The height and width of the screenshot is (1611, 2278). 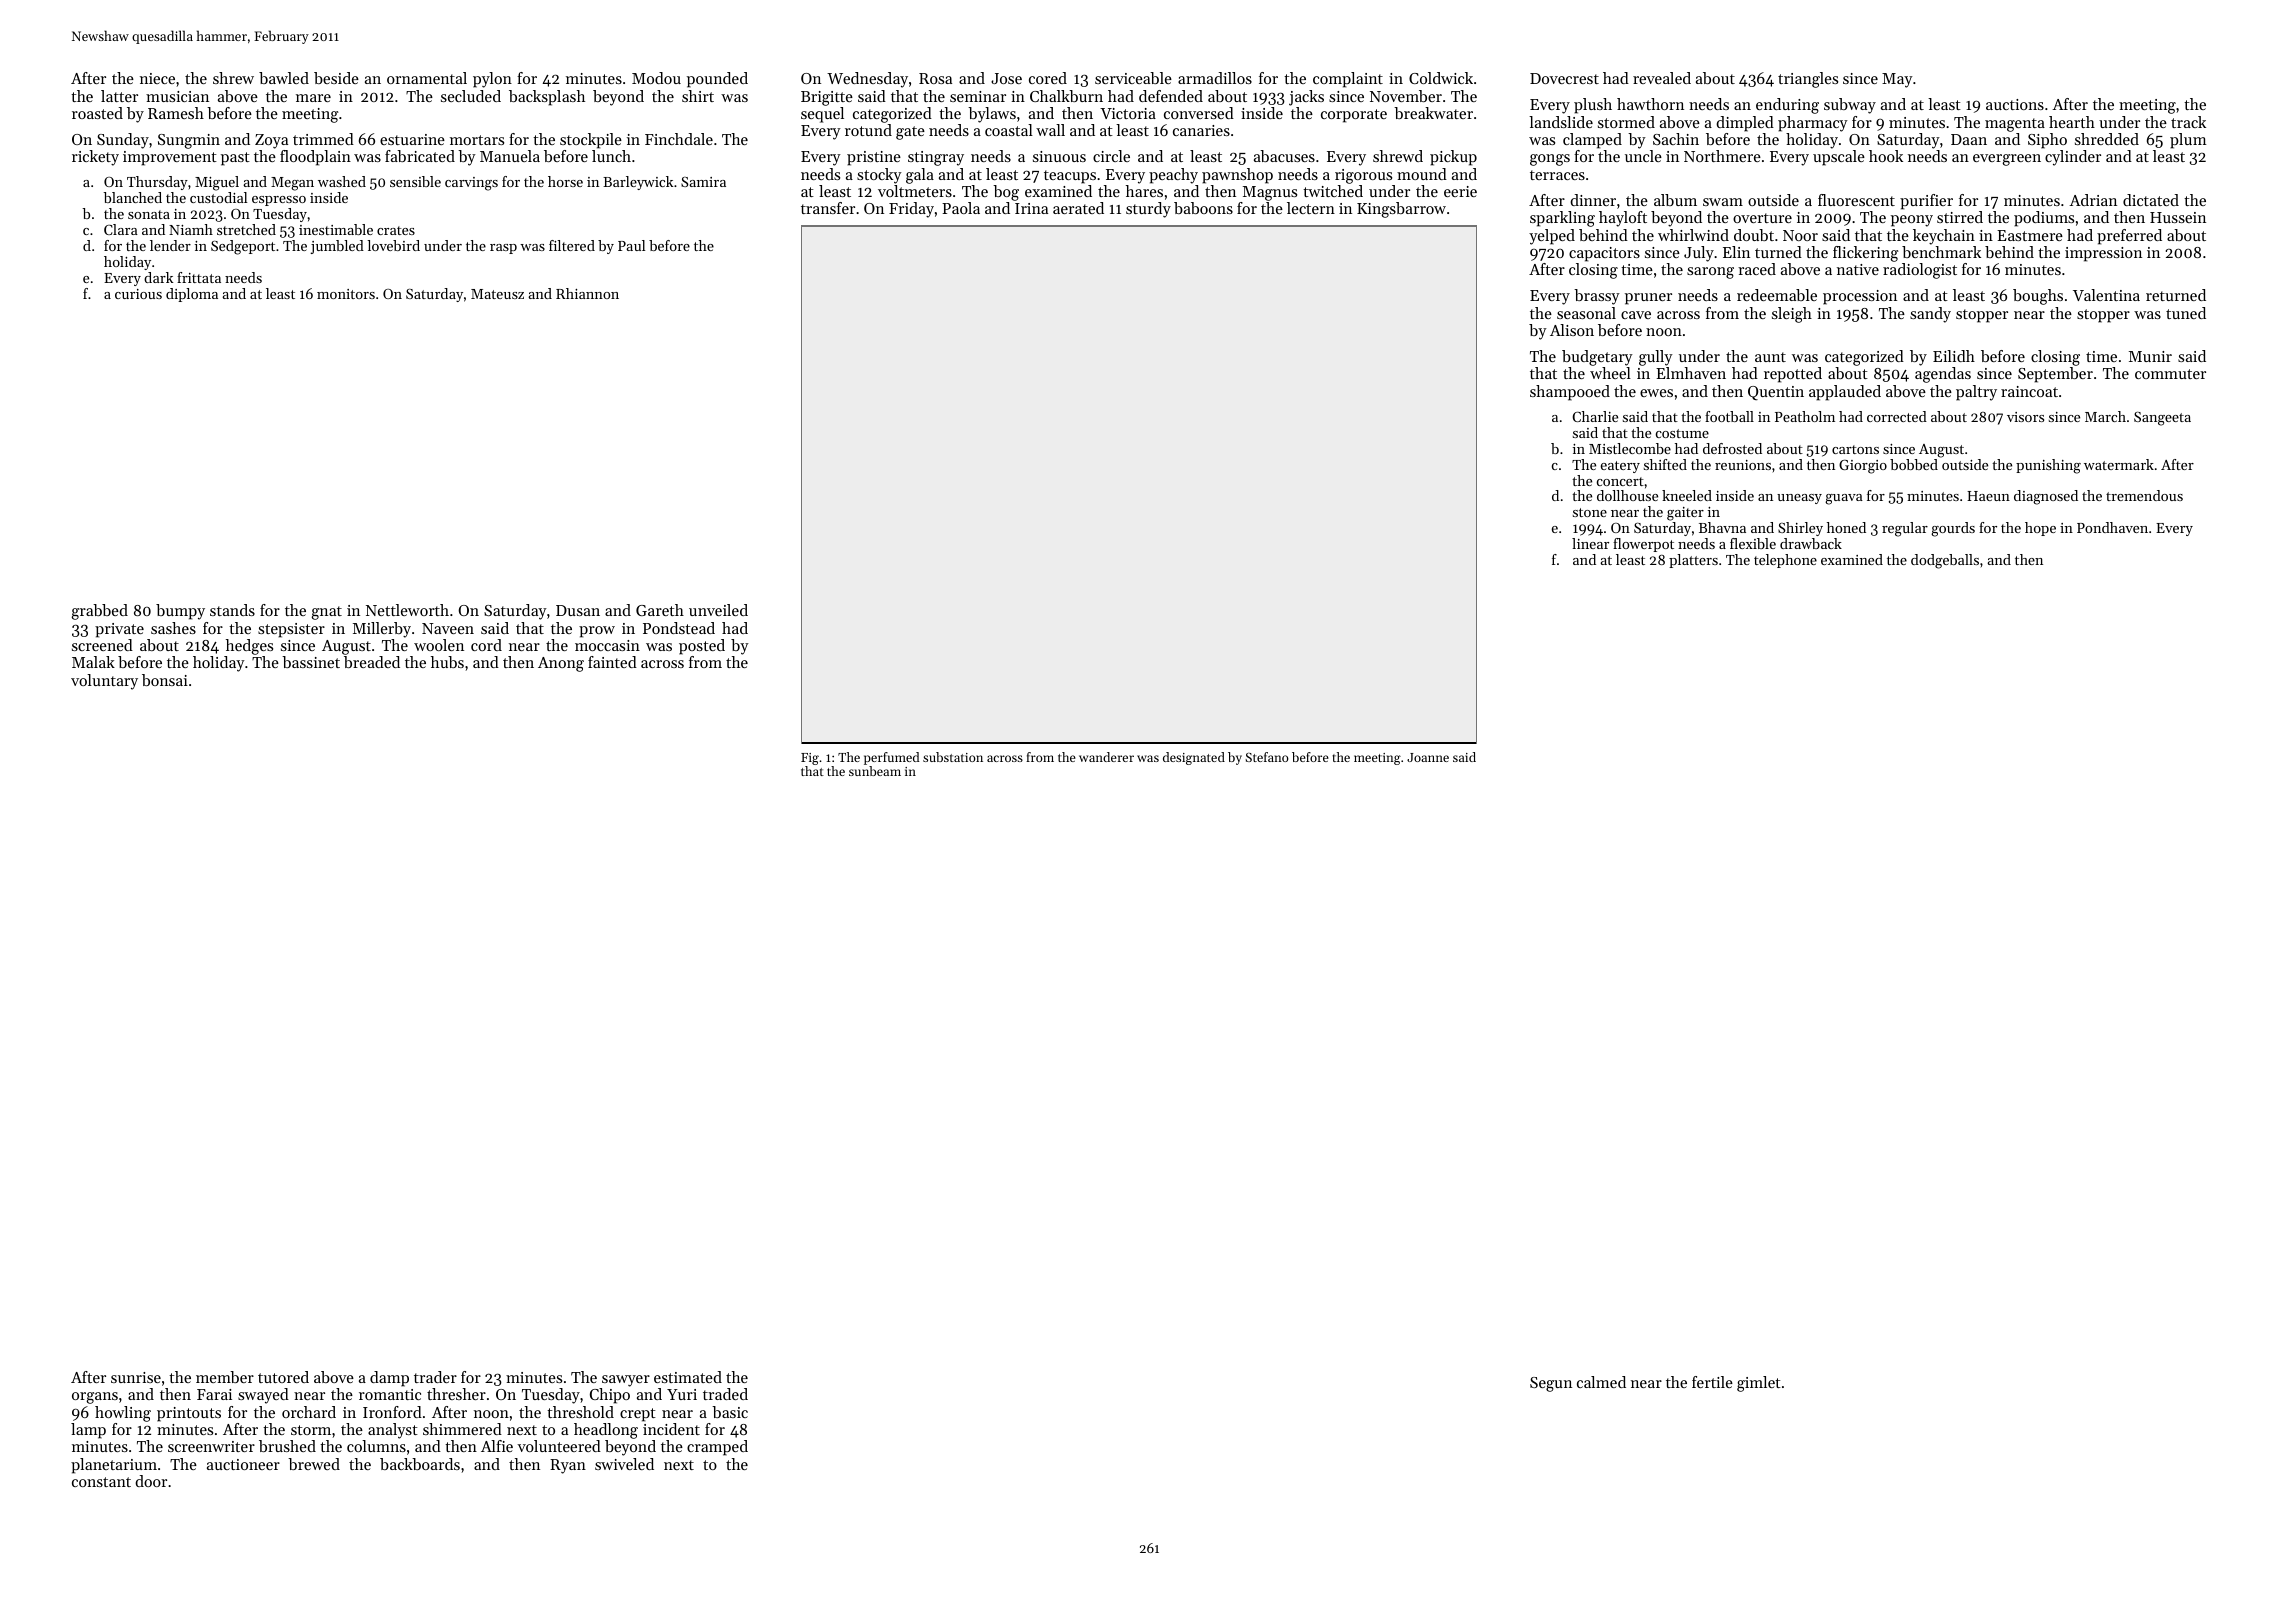 I want to click on bawled, so click(x=284, y=78).
